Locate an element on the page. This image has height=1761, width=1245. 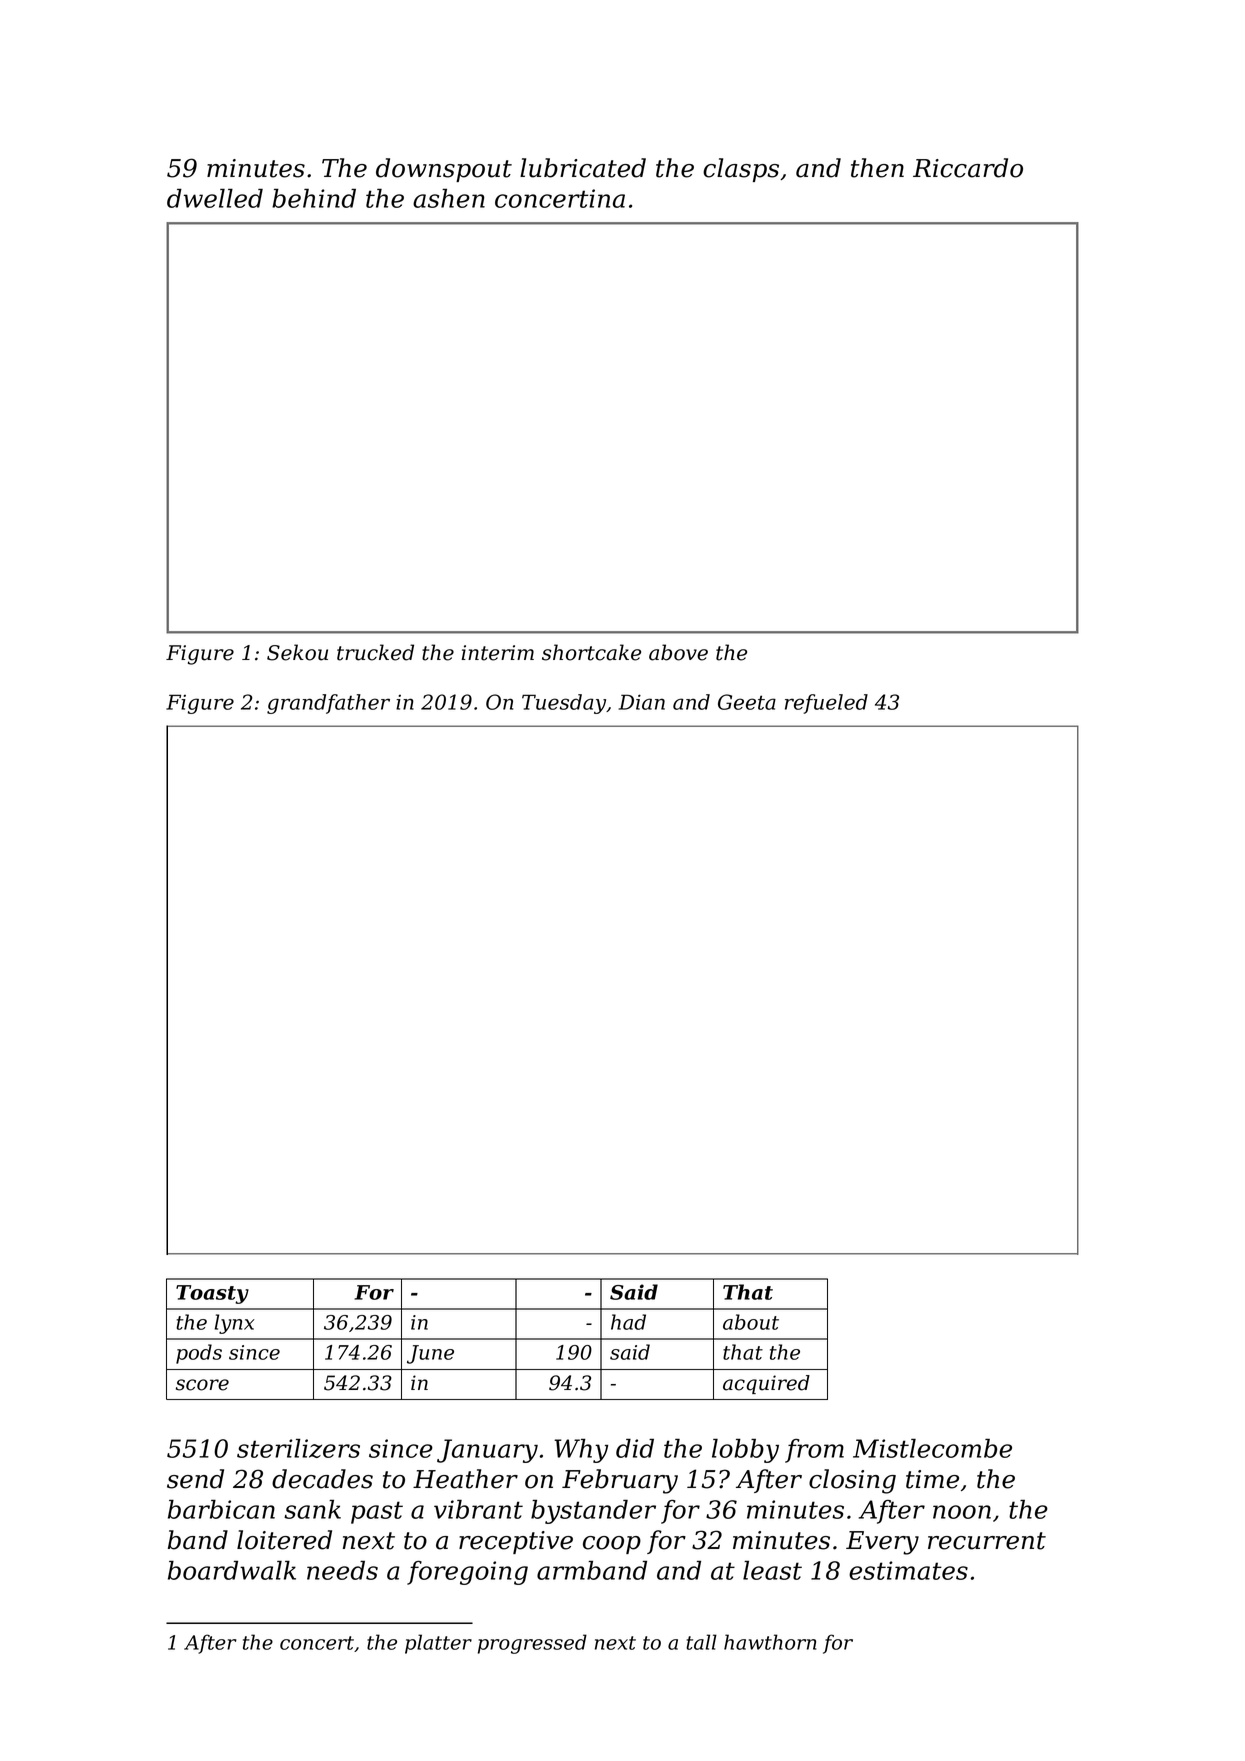
hawthorn is located at coordinates (770, 1642).
